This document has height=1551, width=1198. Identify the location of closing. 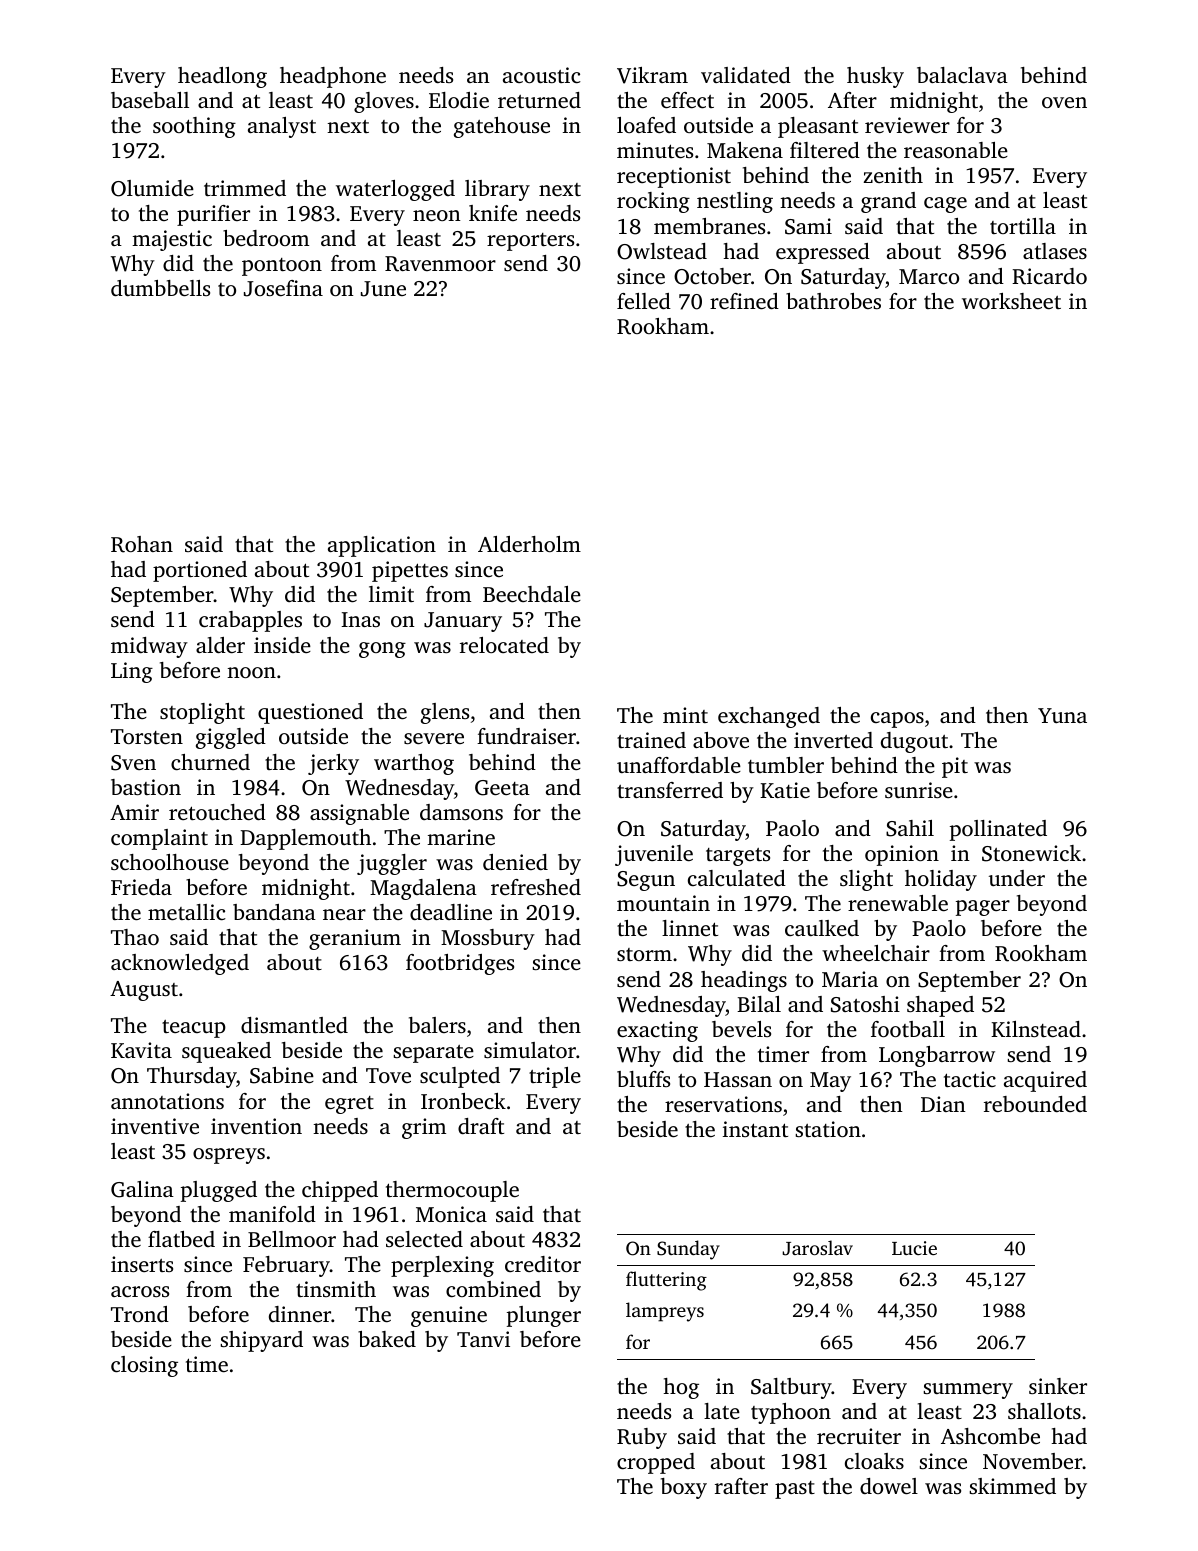
(144, 1366).
